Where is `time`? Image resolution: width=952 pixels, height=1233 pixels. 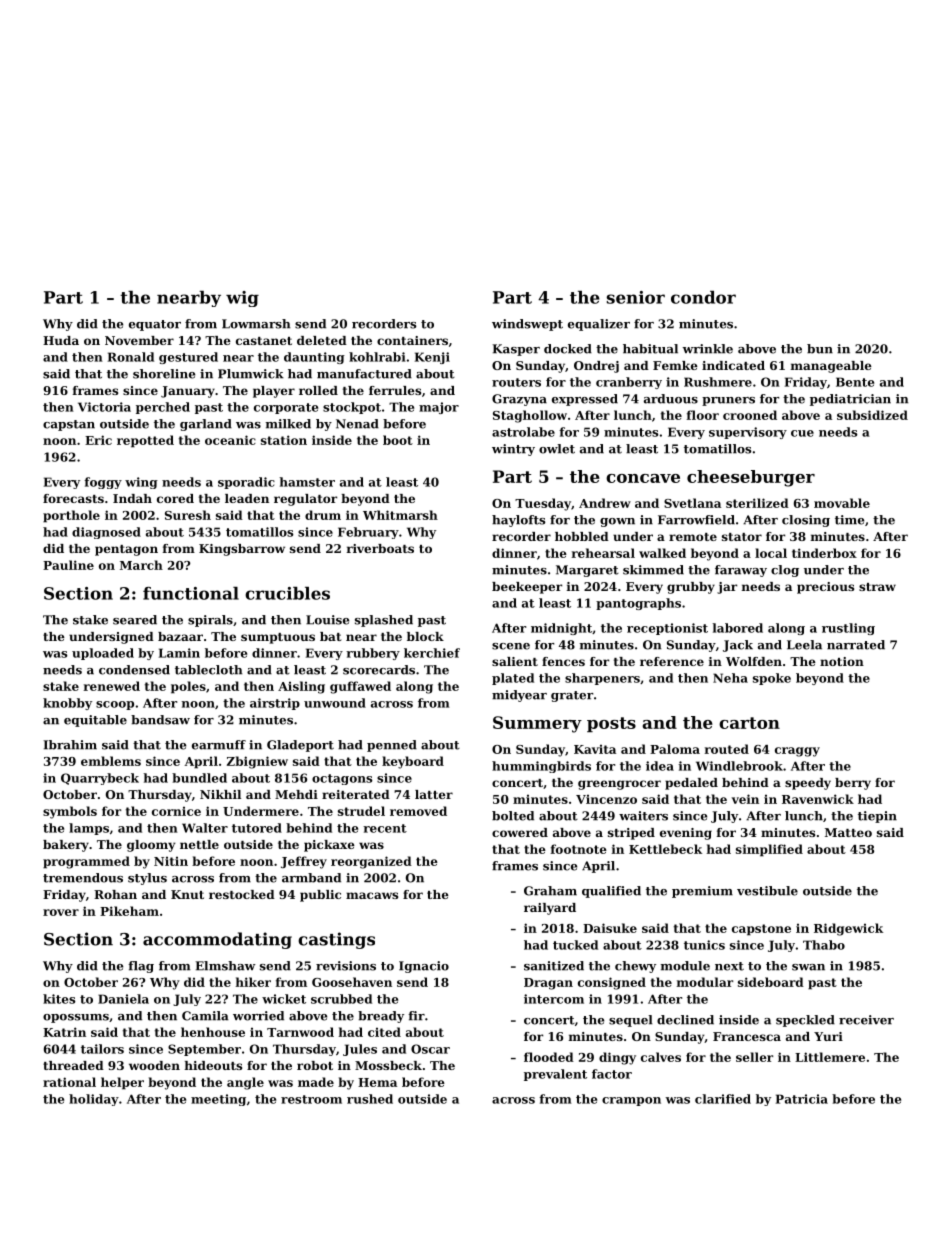
time is located at coordinates (849, 520).
